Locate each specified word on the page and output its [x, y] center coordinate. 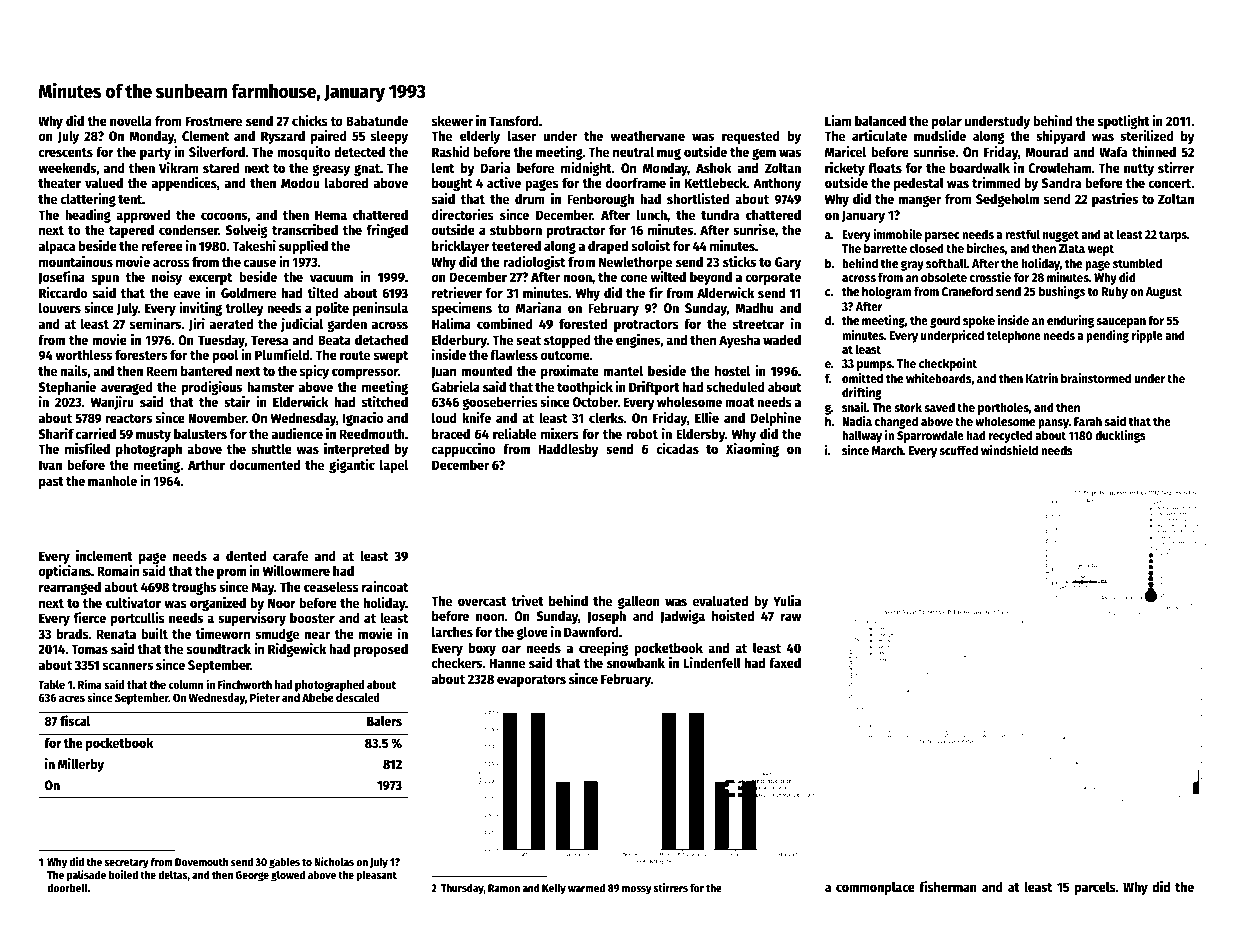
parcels [1095, 888]
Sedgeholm [1007, 200]
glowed [288, 876]
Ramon [504, 888]
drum [530, 198]
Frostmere [214, 121]
